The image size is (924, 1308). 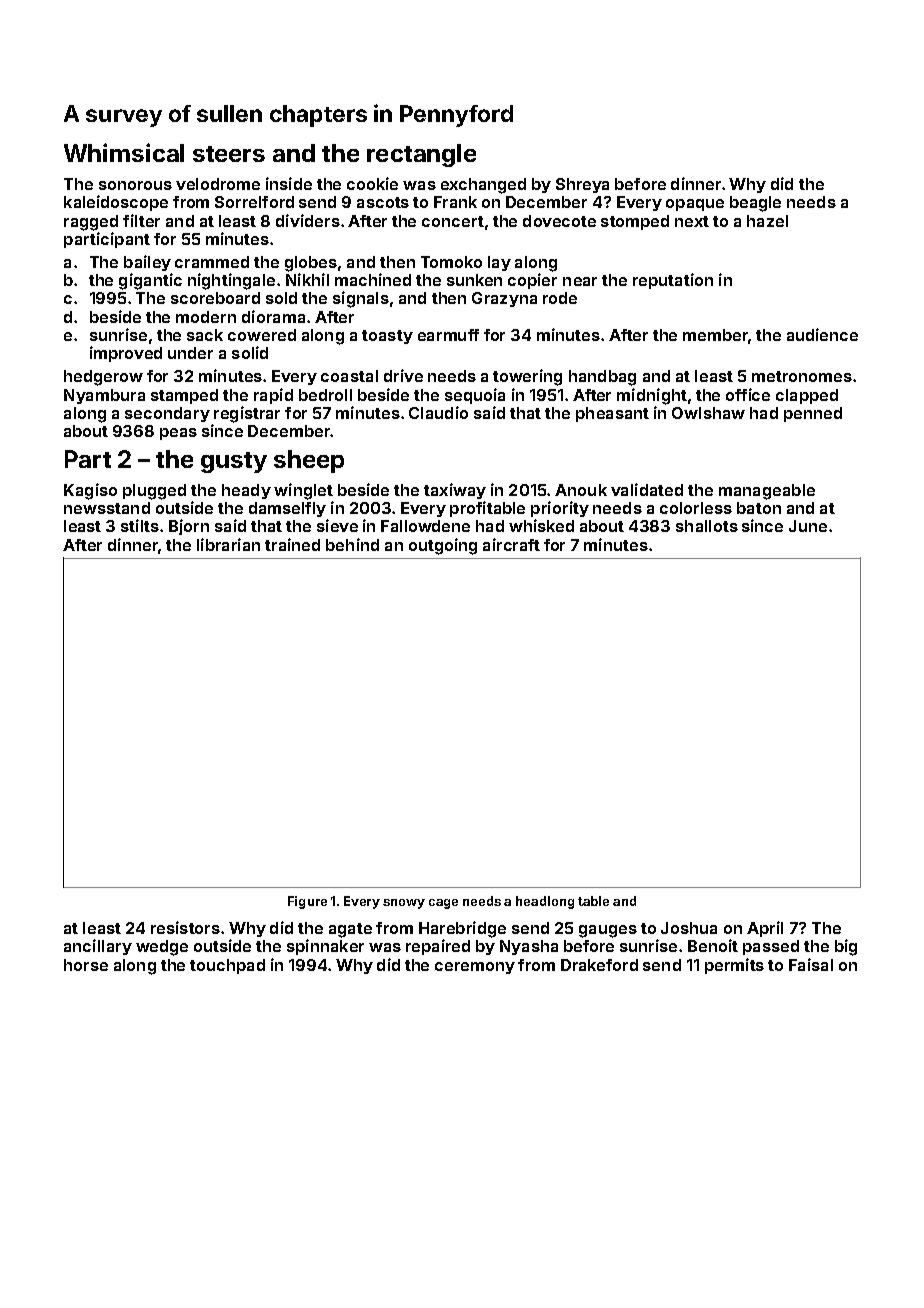 What do you see at coordinates (807, 396) in the screenshot?
I see `clapped` at bounding box center [807, 396].
